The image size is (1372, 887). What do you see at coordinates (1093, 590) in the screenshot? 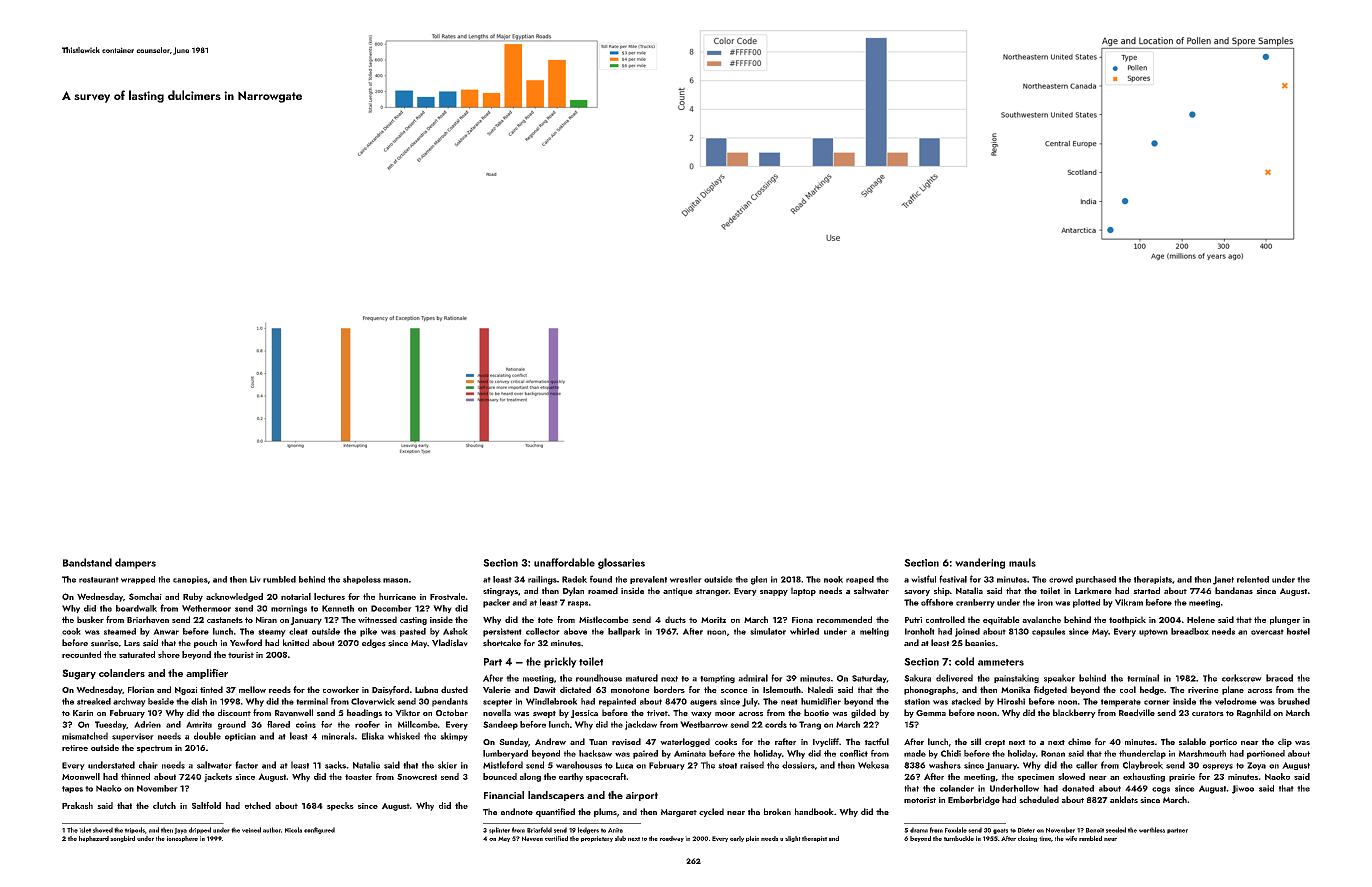
I see `Larkmere` at bounding box center [1093, 590].
